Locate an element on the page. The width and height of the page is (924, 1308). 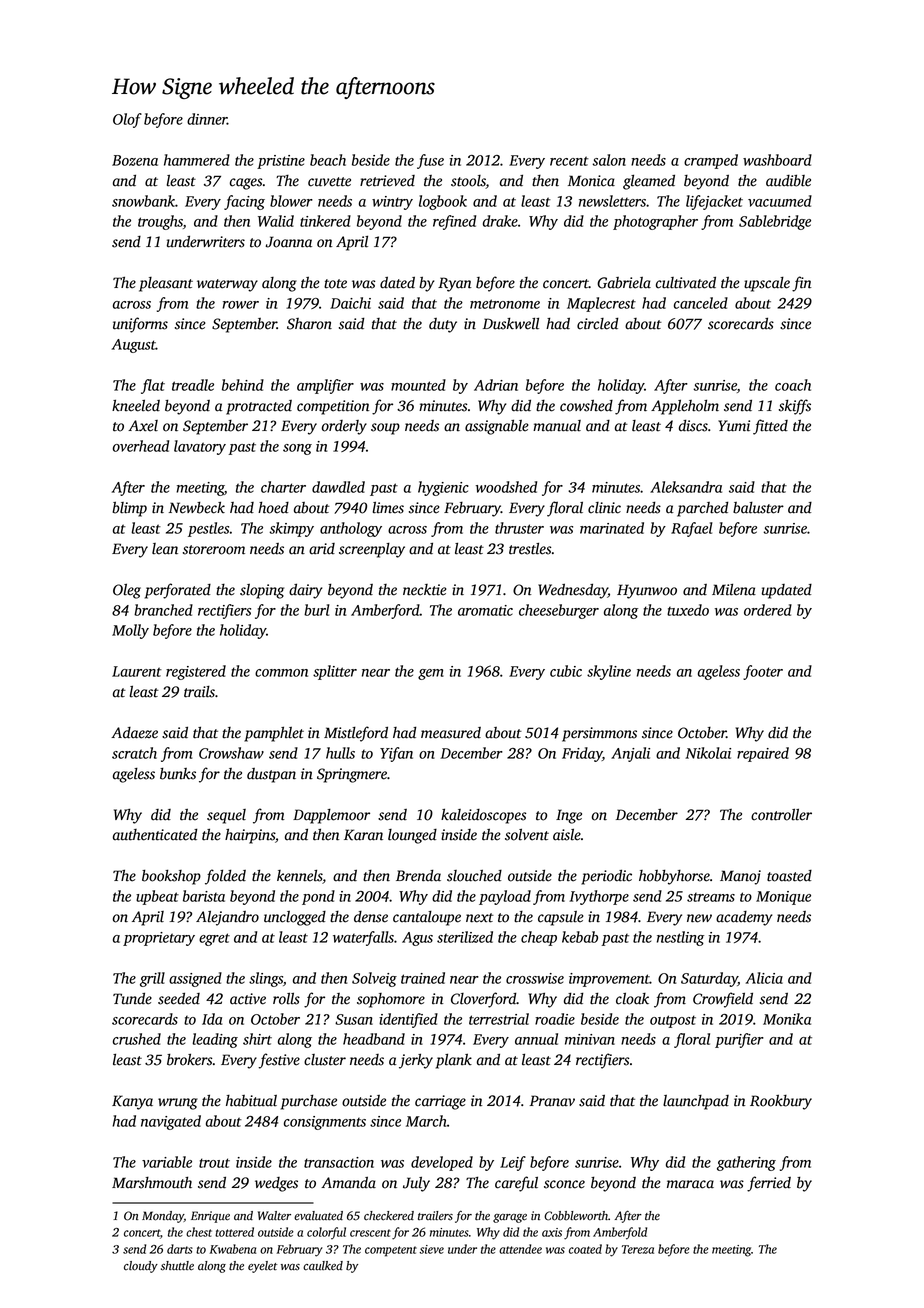
waterway is located at coordinates (227, 285).
